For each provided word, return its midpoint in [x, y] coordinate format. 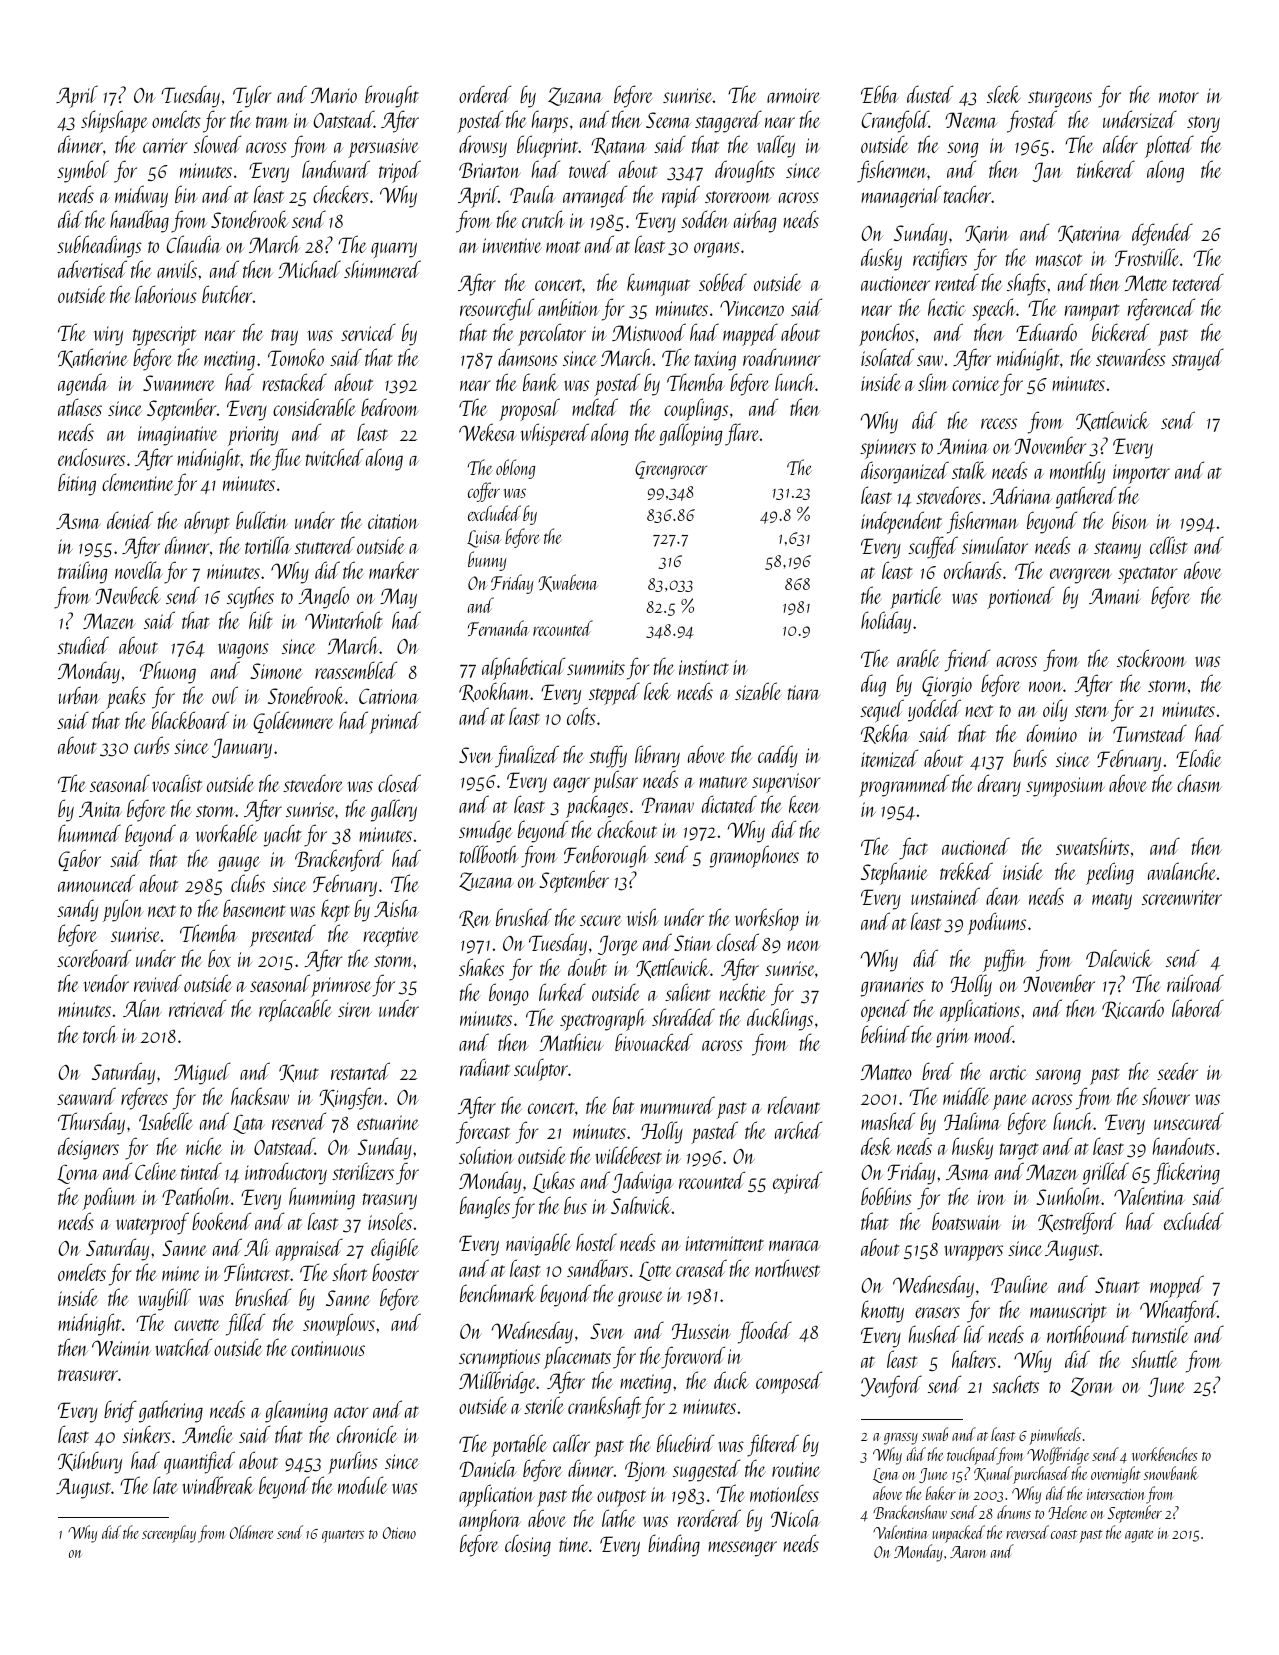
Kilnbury [90, 1462]
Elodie [1198, 758]
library [657, 756]
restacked [295, 382]
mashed [888, 1121]
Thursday [91, 1123]
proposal [529, 409]
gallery [394, 810]
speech [994, 309]
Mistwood [649, 332]
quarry [394, 250]
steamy [1117, 550]
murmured [677, 1105]
